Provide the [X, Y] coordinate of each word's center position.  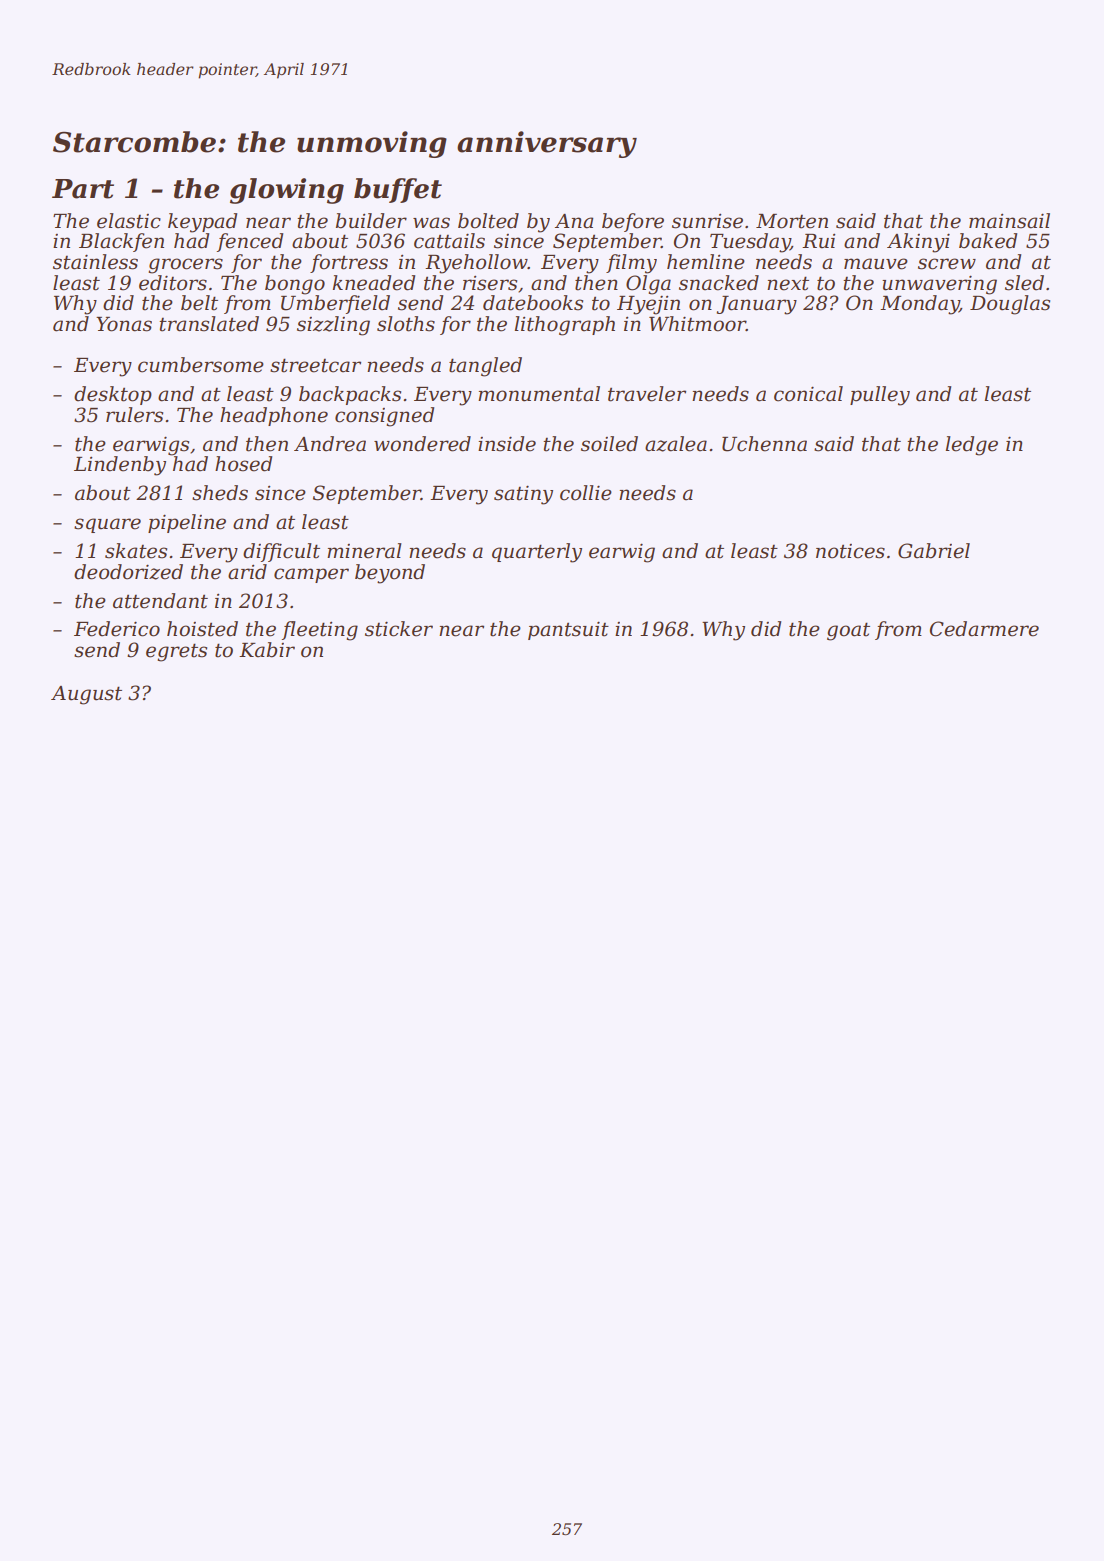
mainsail [1009, 221]
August [86, 695]
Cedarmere [984, 629]
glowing [287, 191]
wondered [422, 444]
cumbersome [201, 365]
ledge [972, 446]
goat [848, 631]
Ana [574, 221]
